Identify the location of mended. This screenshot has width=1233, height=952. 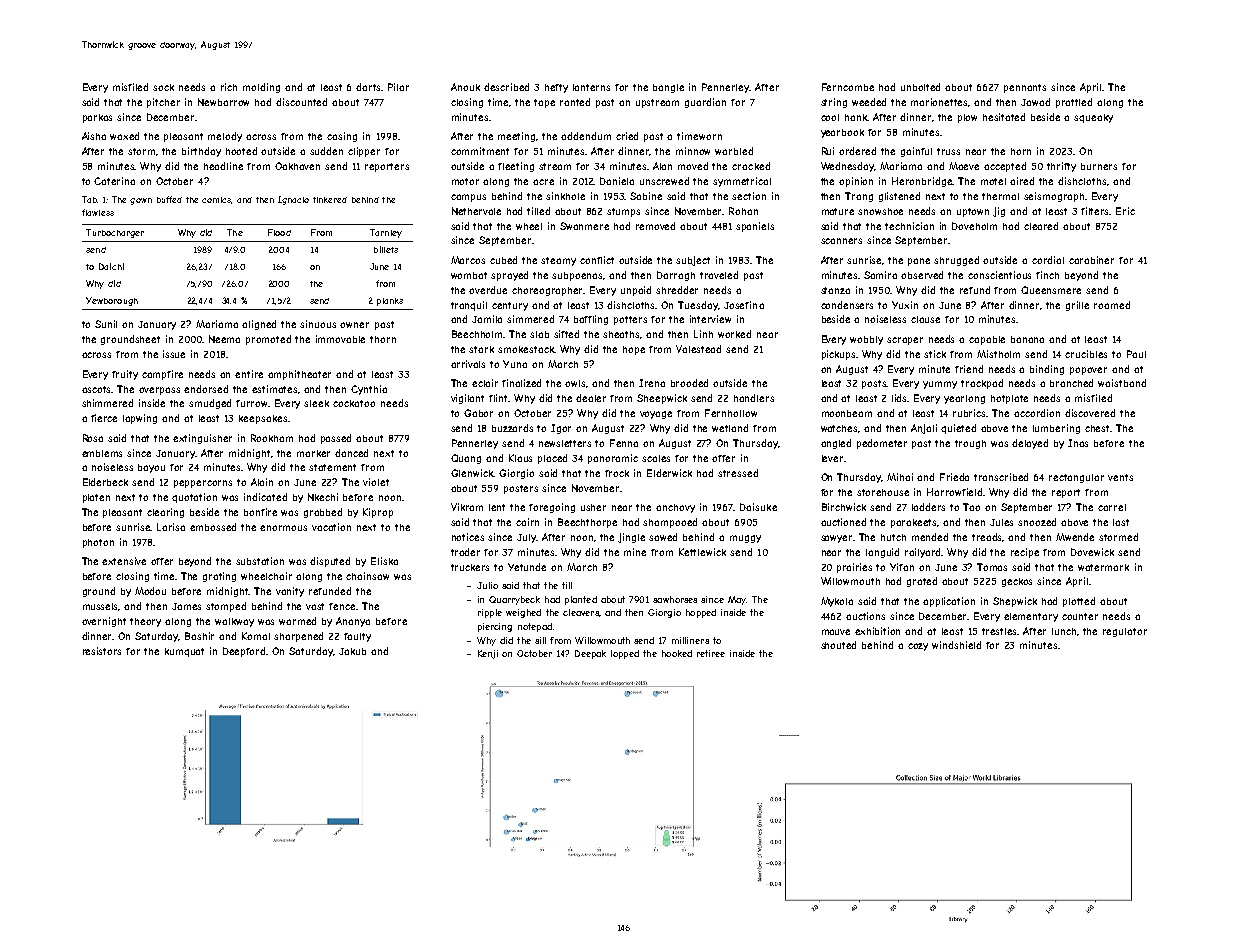
(930, 537).
